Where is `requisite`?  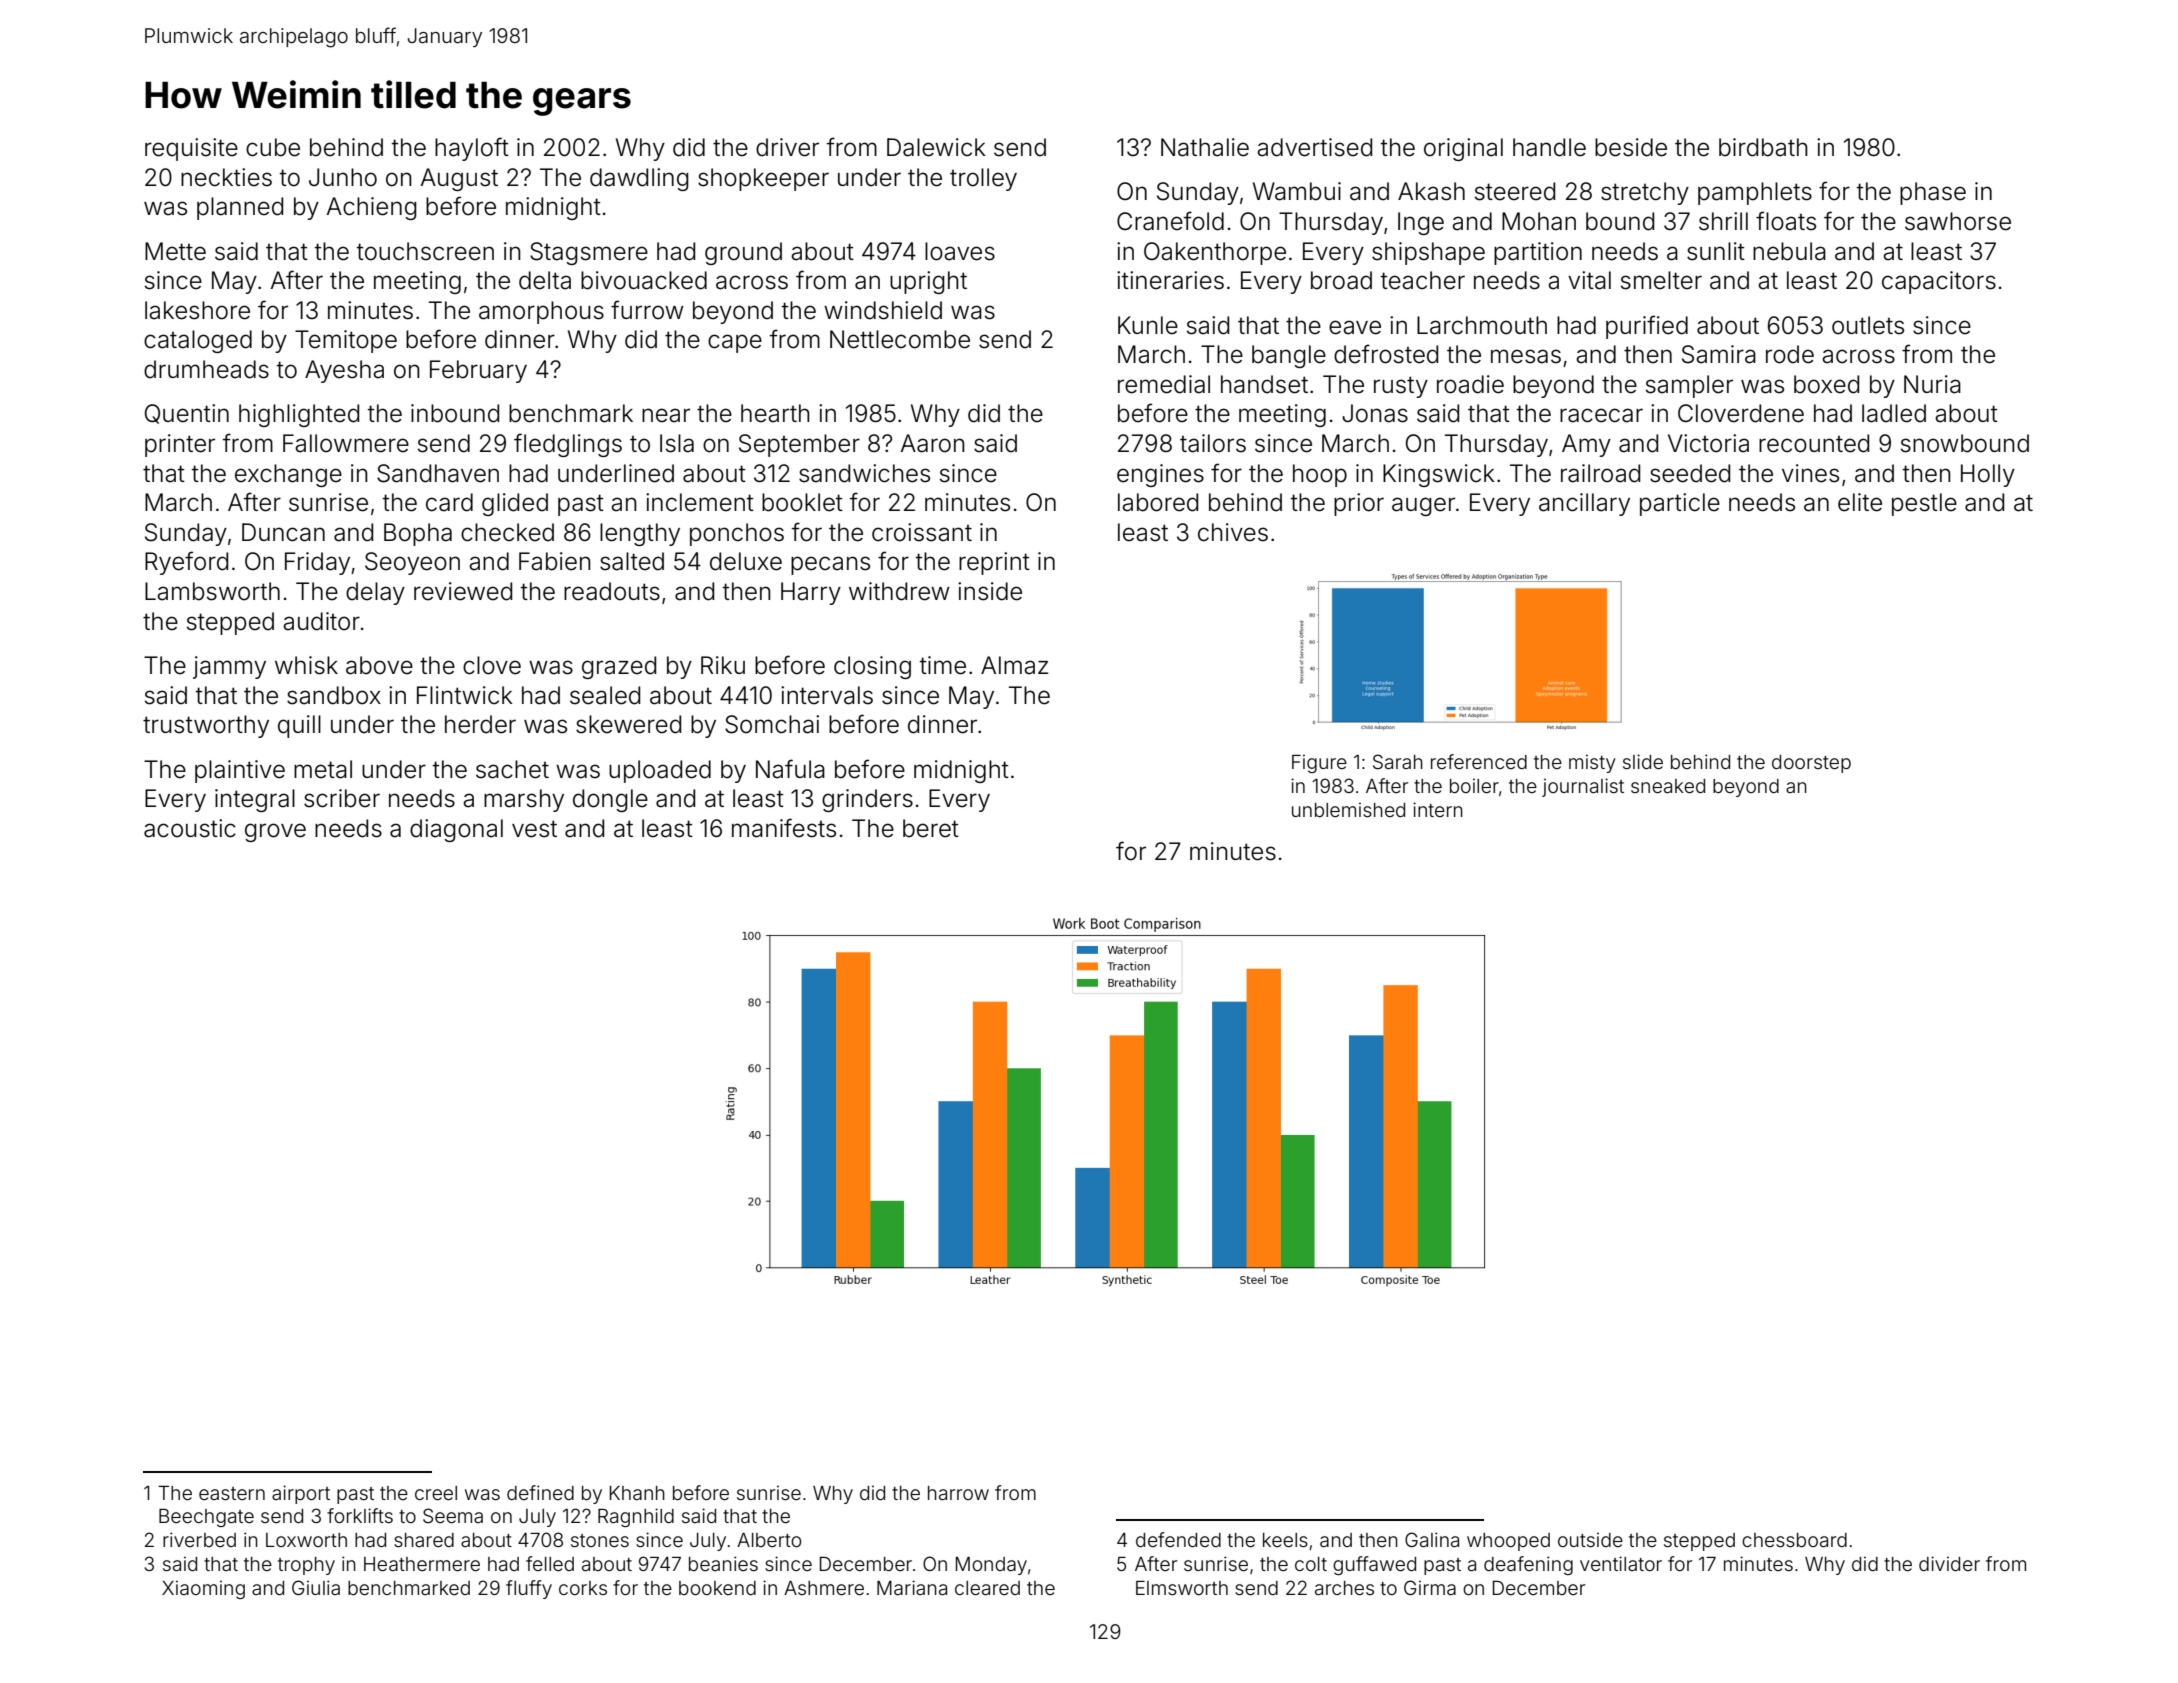 requisite is located at coordinates (191, 149).
